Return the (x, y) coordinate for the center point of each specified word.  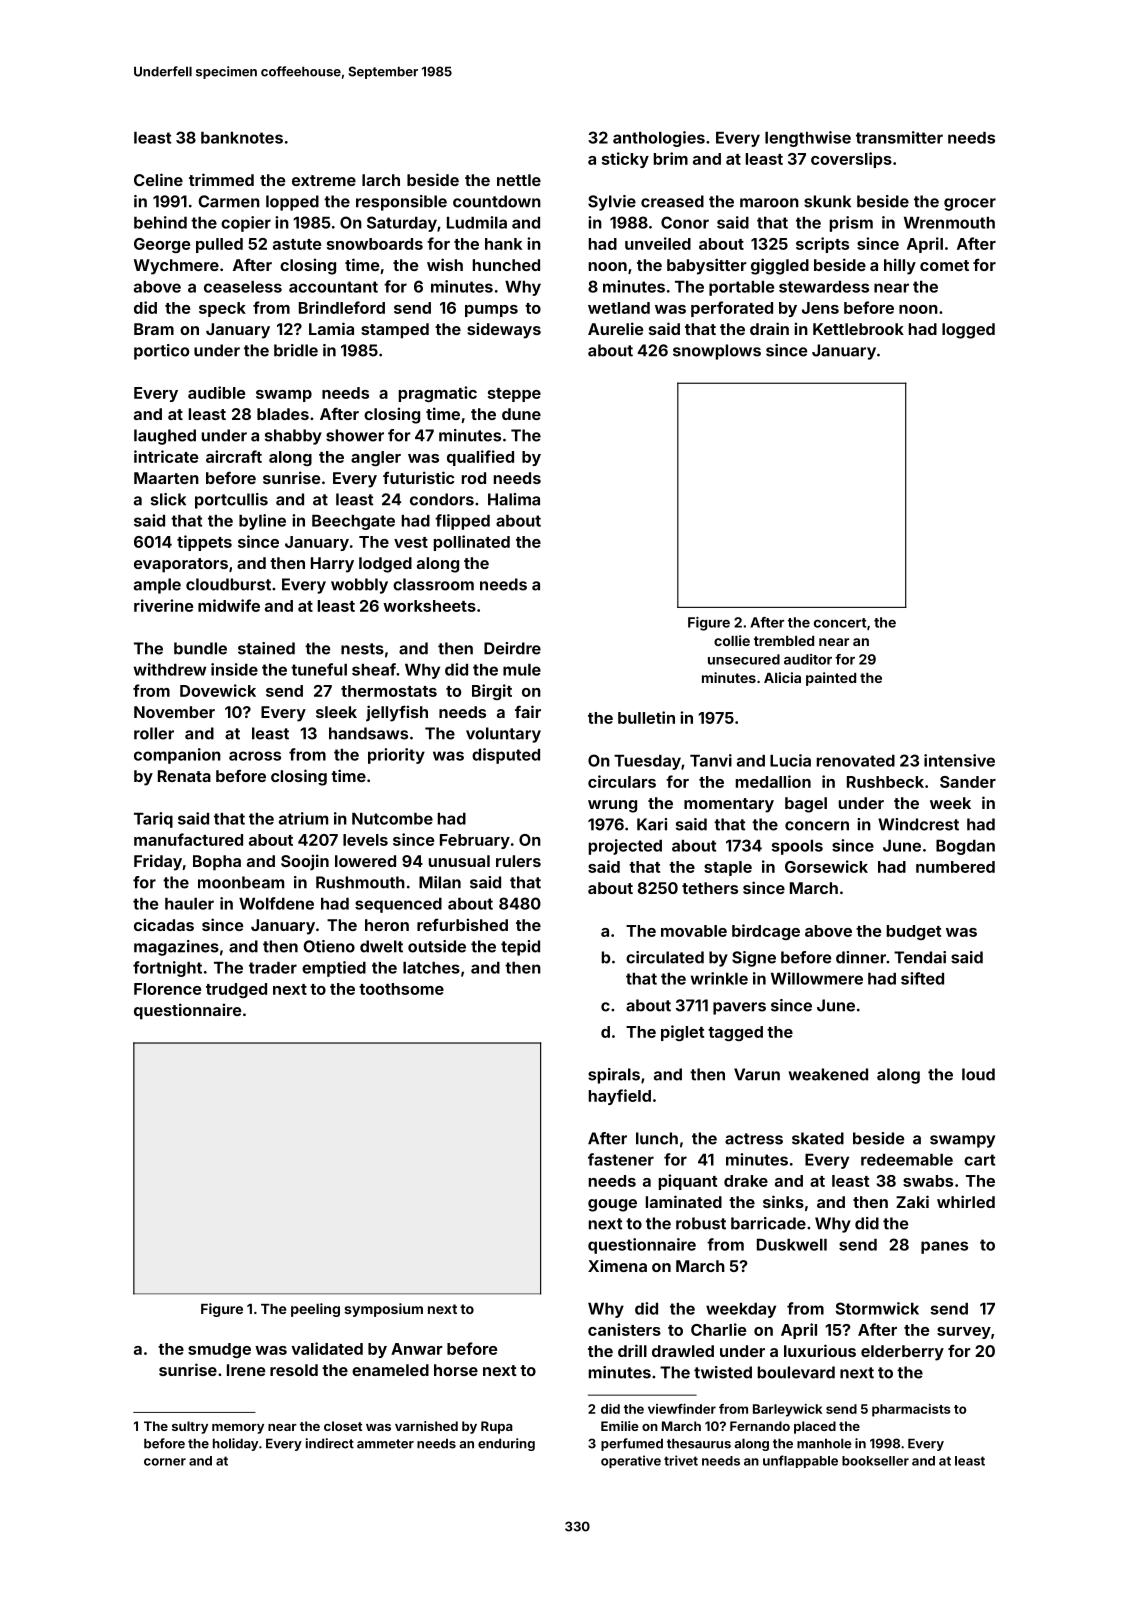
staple (728, 868)
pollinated (472, 543)
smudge (219, 1350)
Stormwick (877, 1308)
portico (161, 352)
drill (632, 1350)
